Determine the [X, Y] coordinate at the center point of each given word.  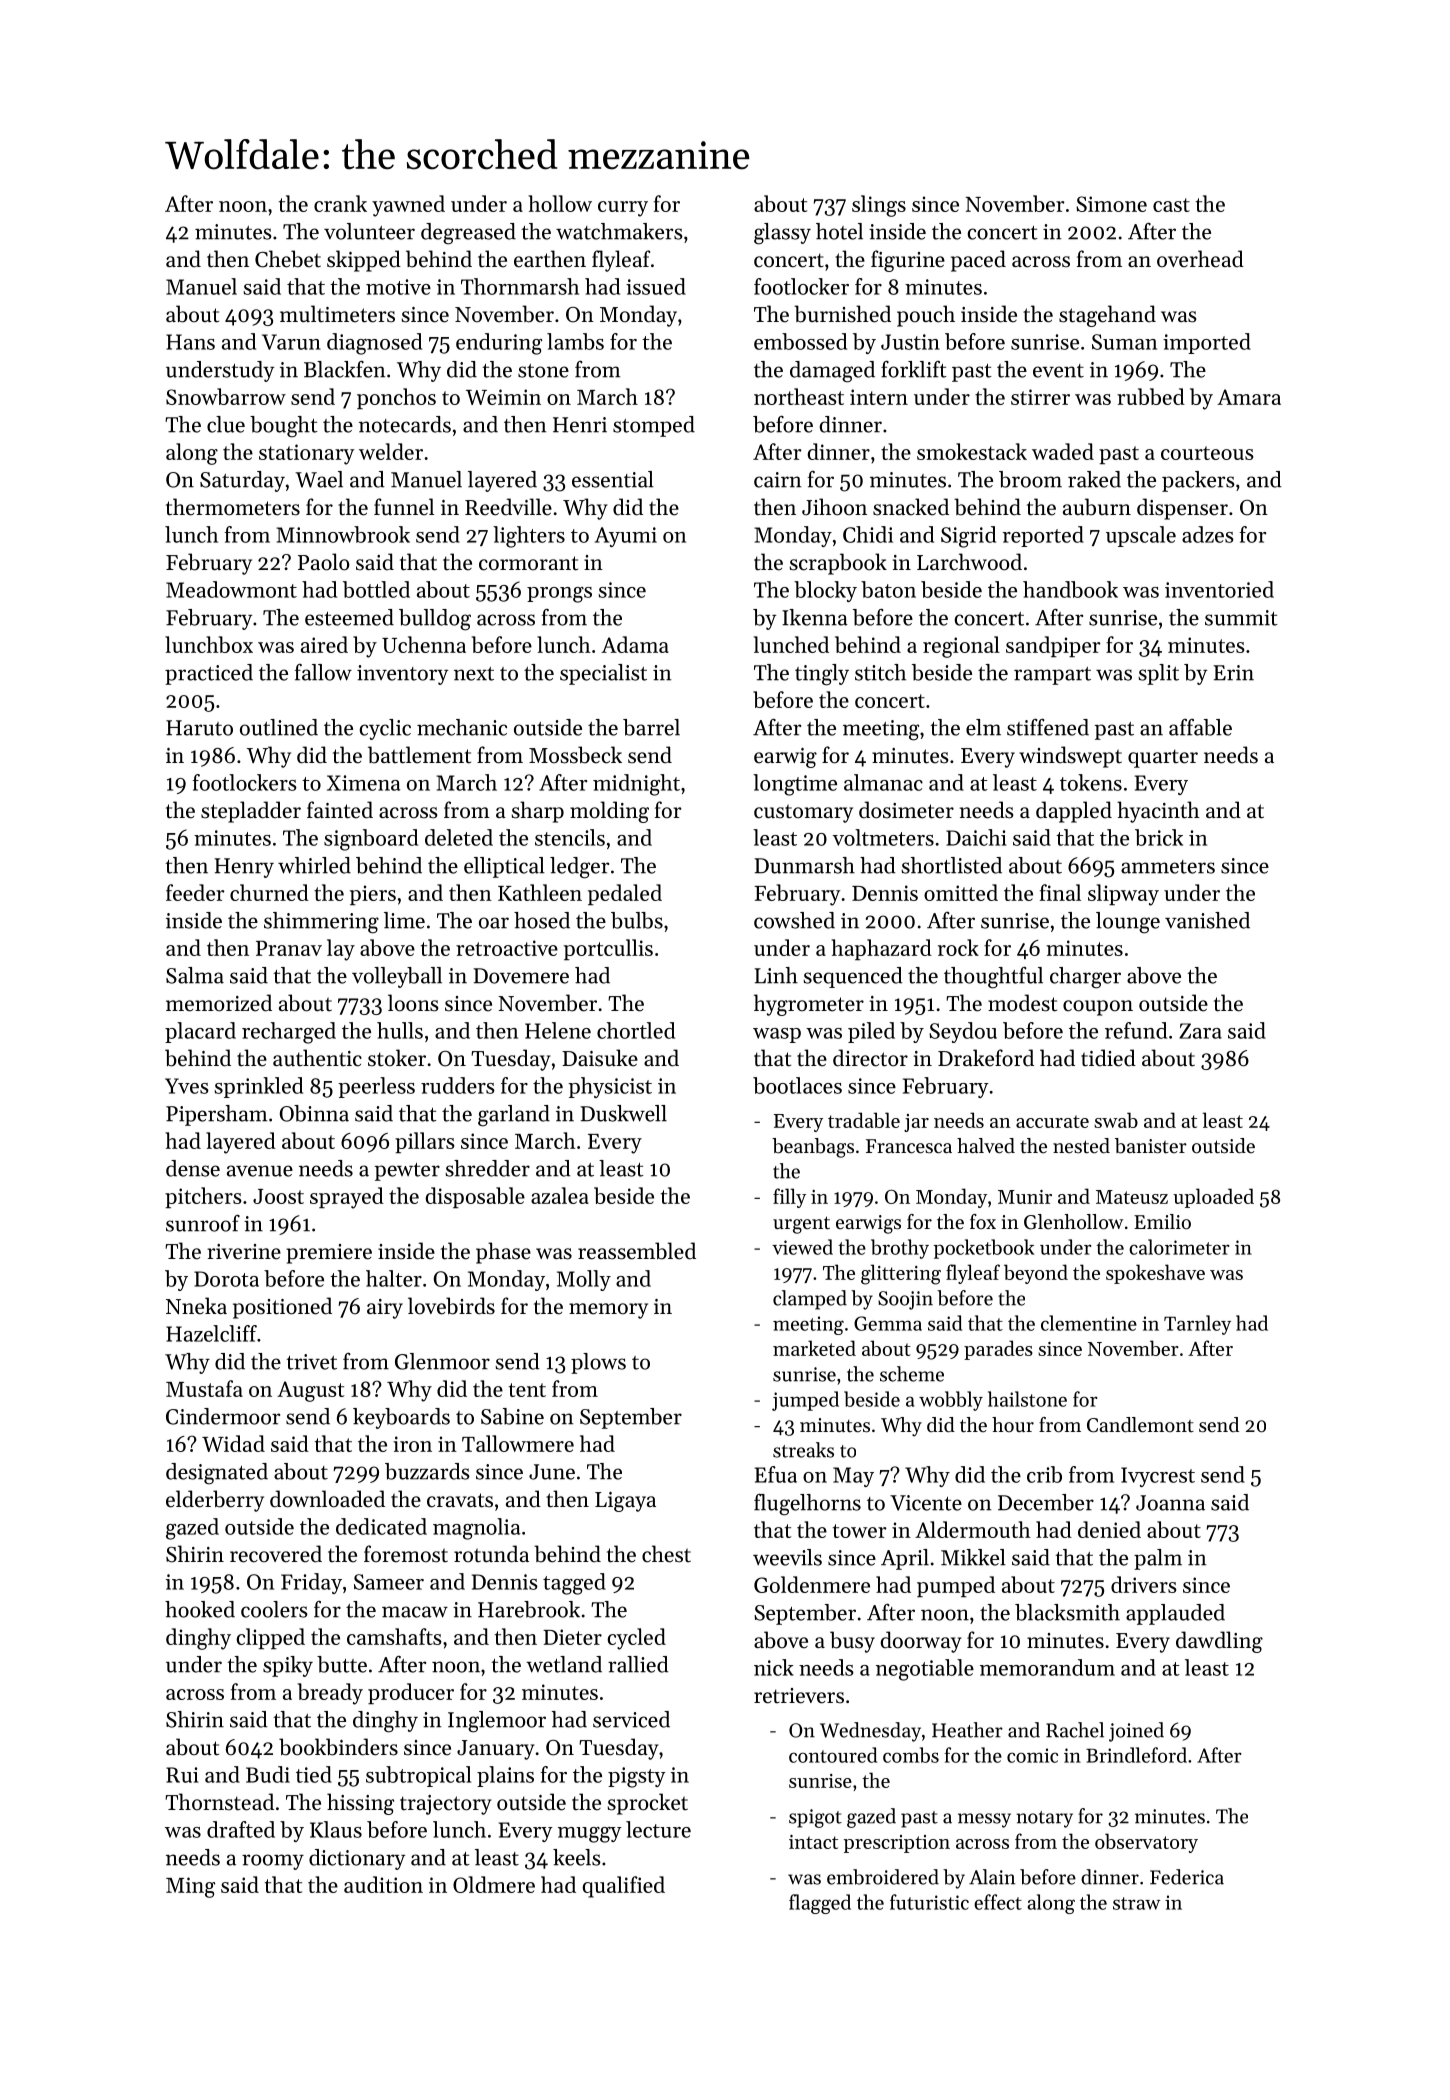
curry [623, 209]
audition [383, 1884]
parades [998, 1350]
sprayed [347, 1198]
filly [789, 1198]
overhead [1200, 259]
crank [340, 203]
